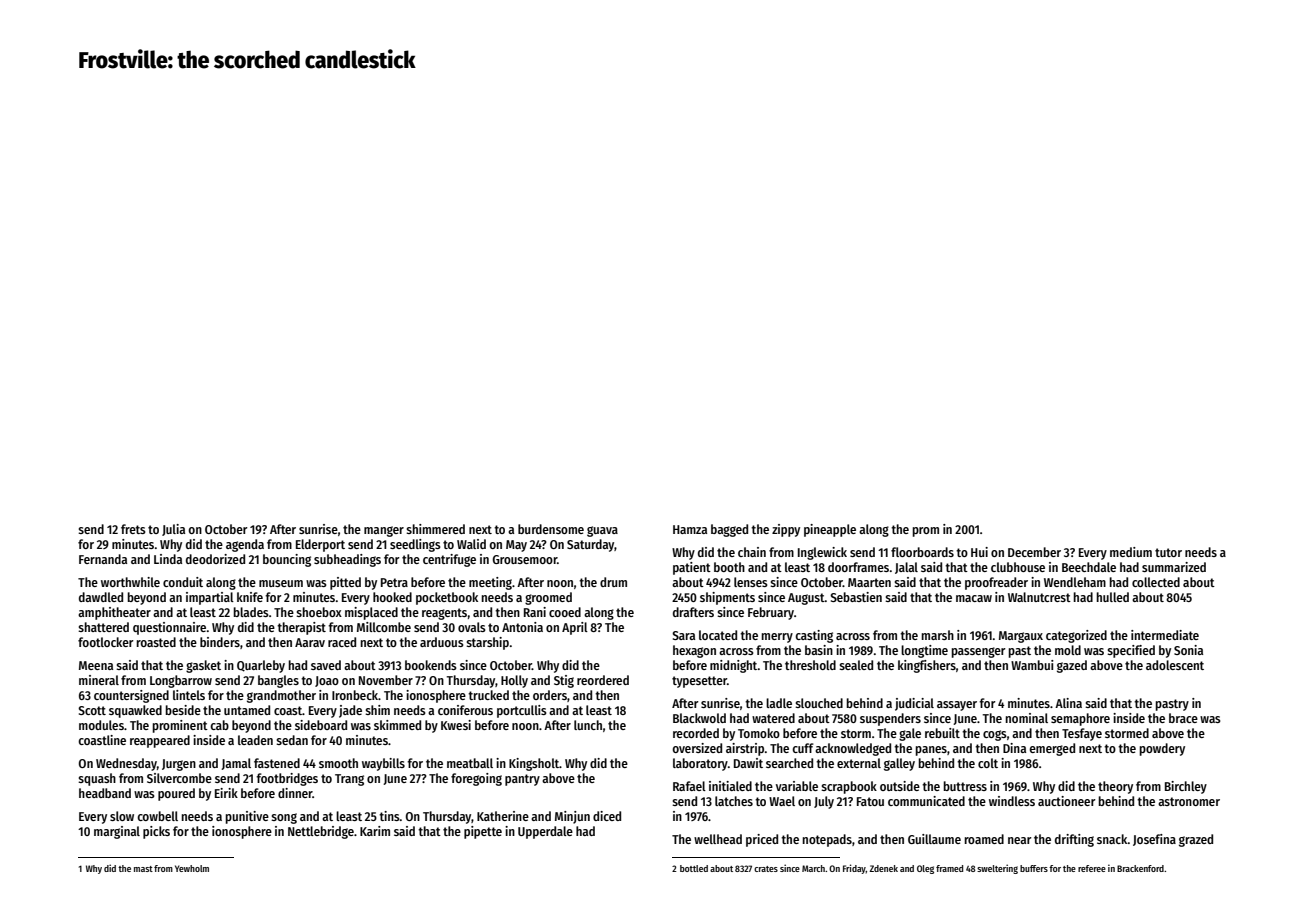  What do you see at coordinates (607, 816) in the screenshot?
I see `diced` at bounding box center [607, 816].
